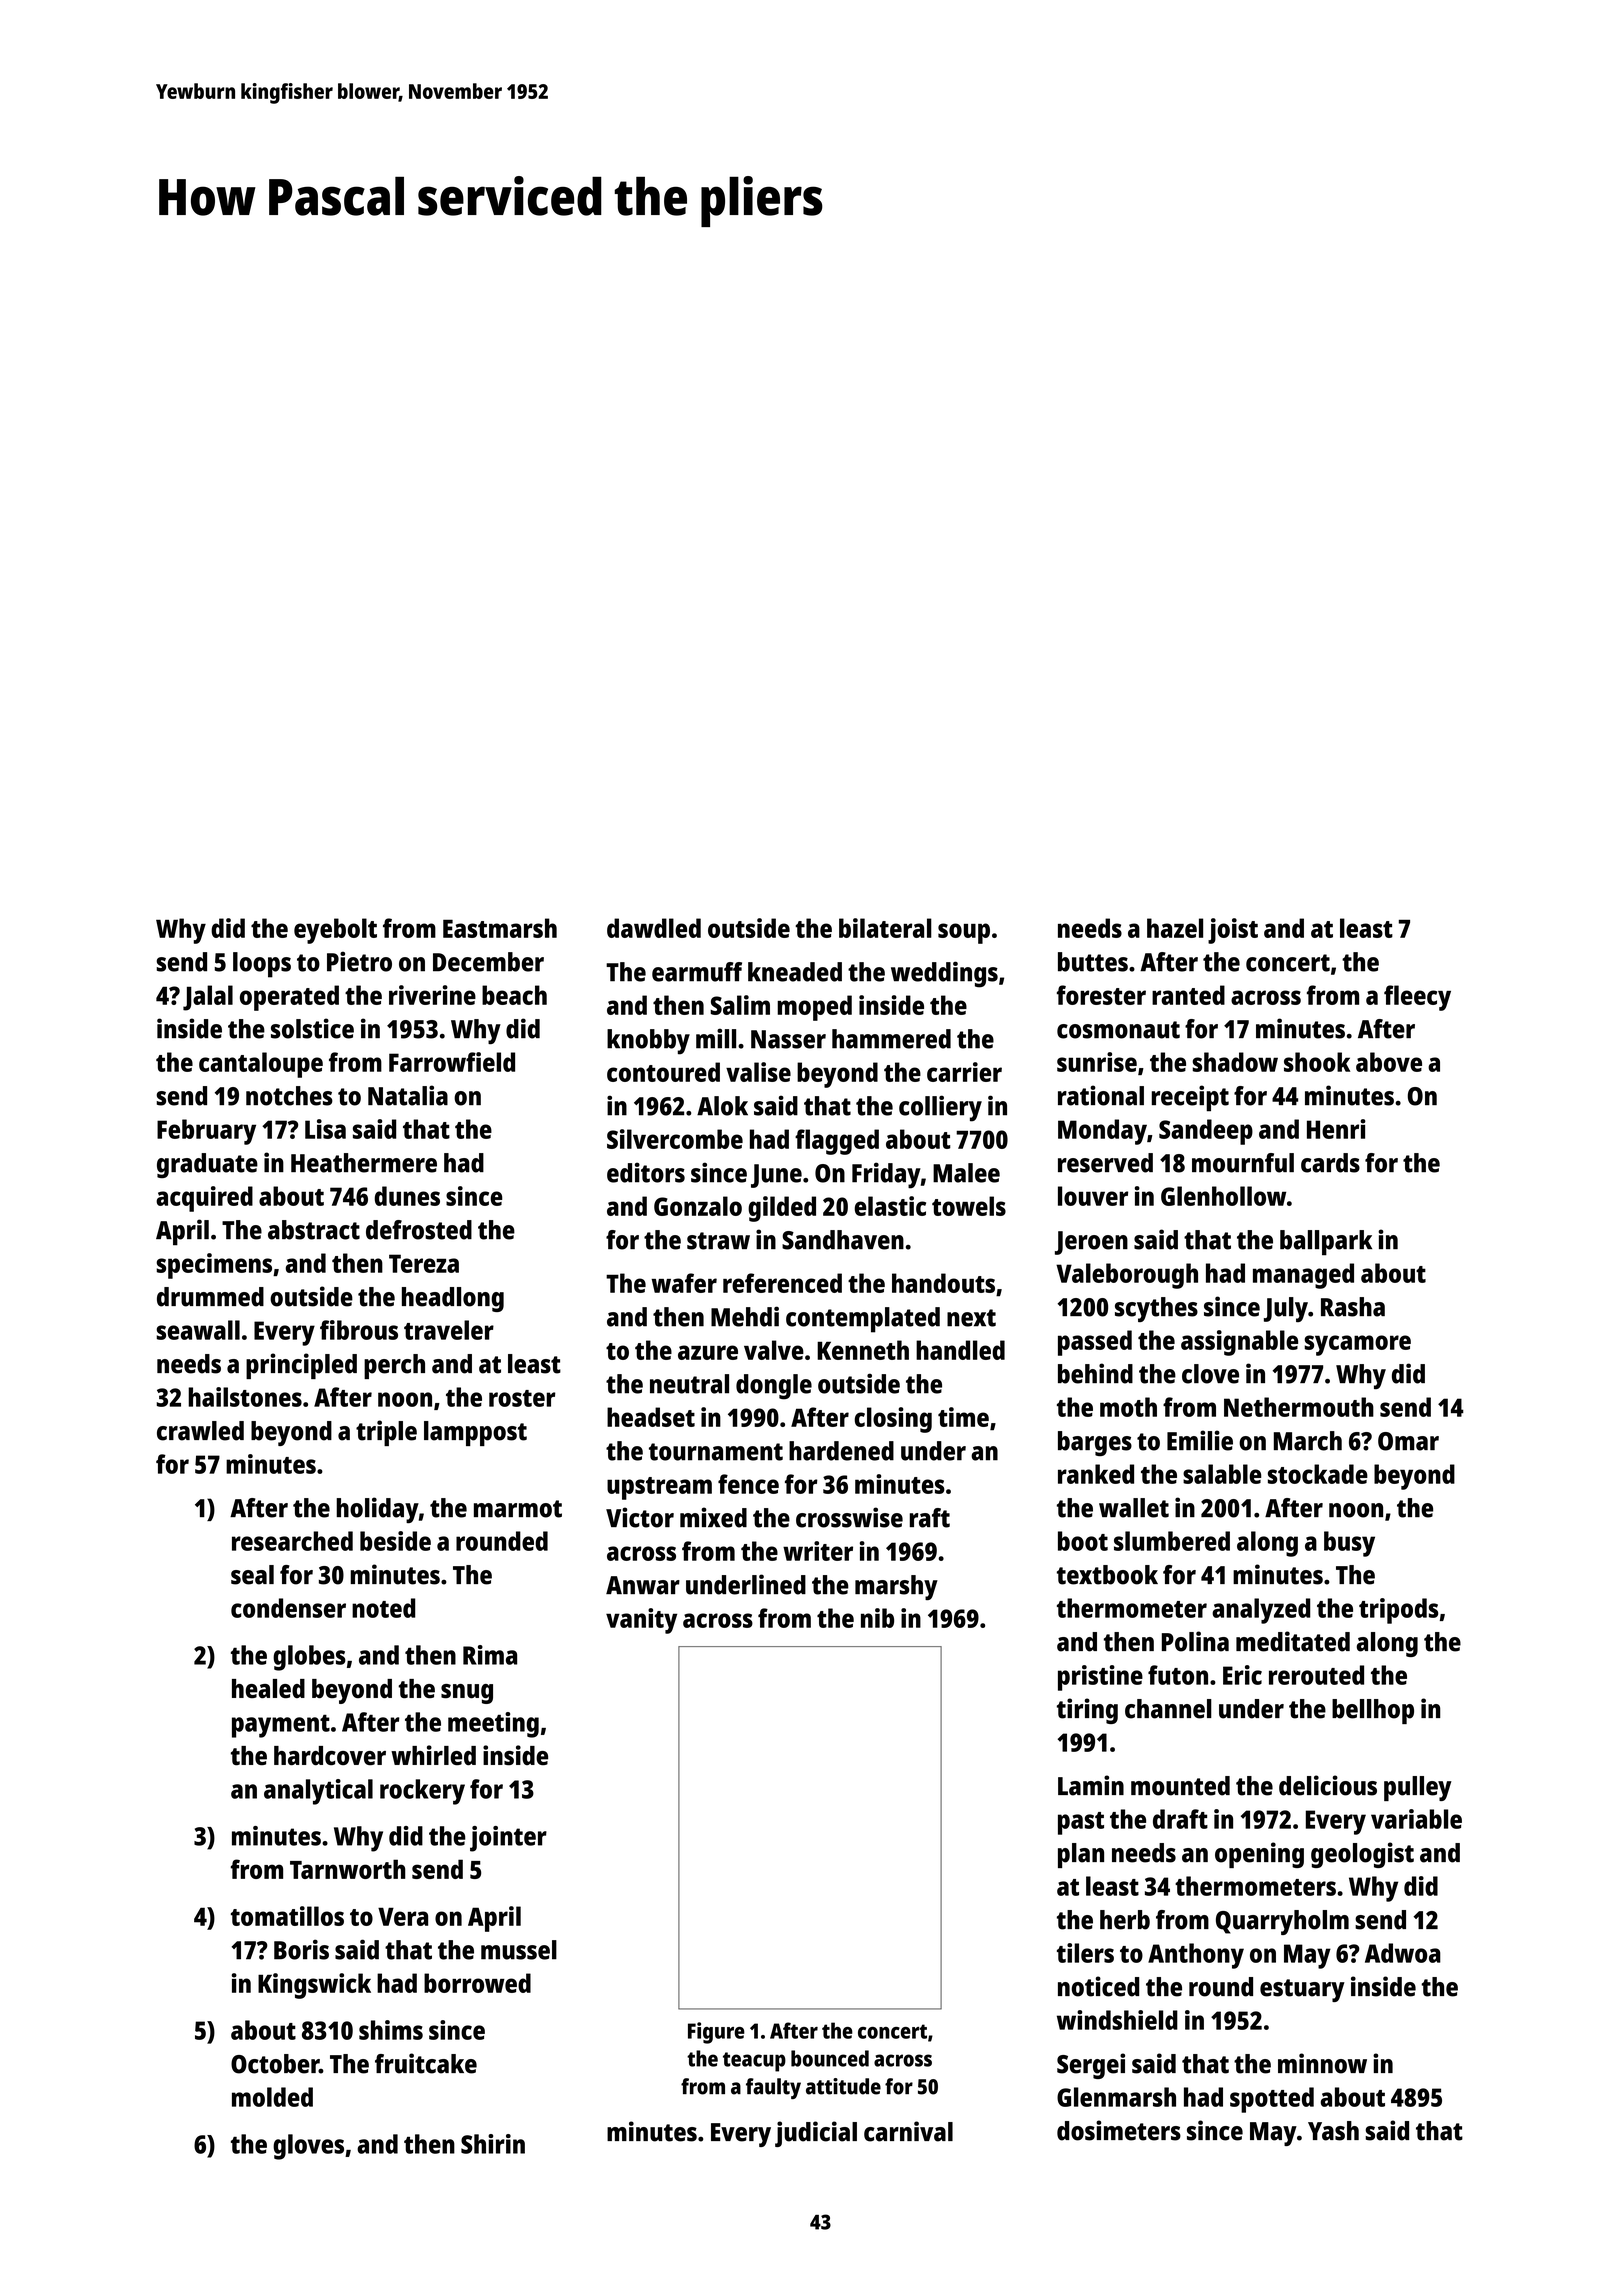 This screenshot has height=2292, width=1620. Describe the element at coordinates (1100, 1678) in the screenshot. I see `pristine` at that location.
